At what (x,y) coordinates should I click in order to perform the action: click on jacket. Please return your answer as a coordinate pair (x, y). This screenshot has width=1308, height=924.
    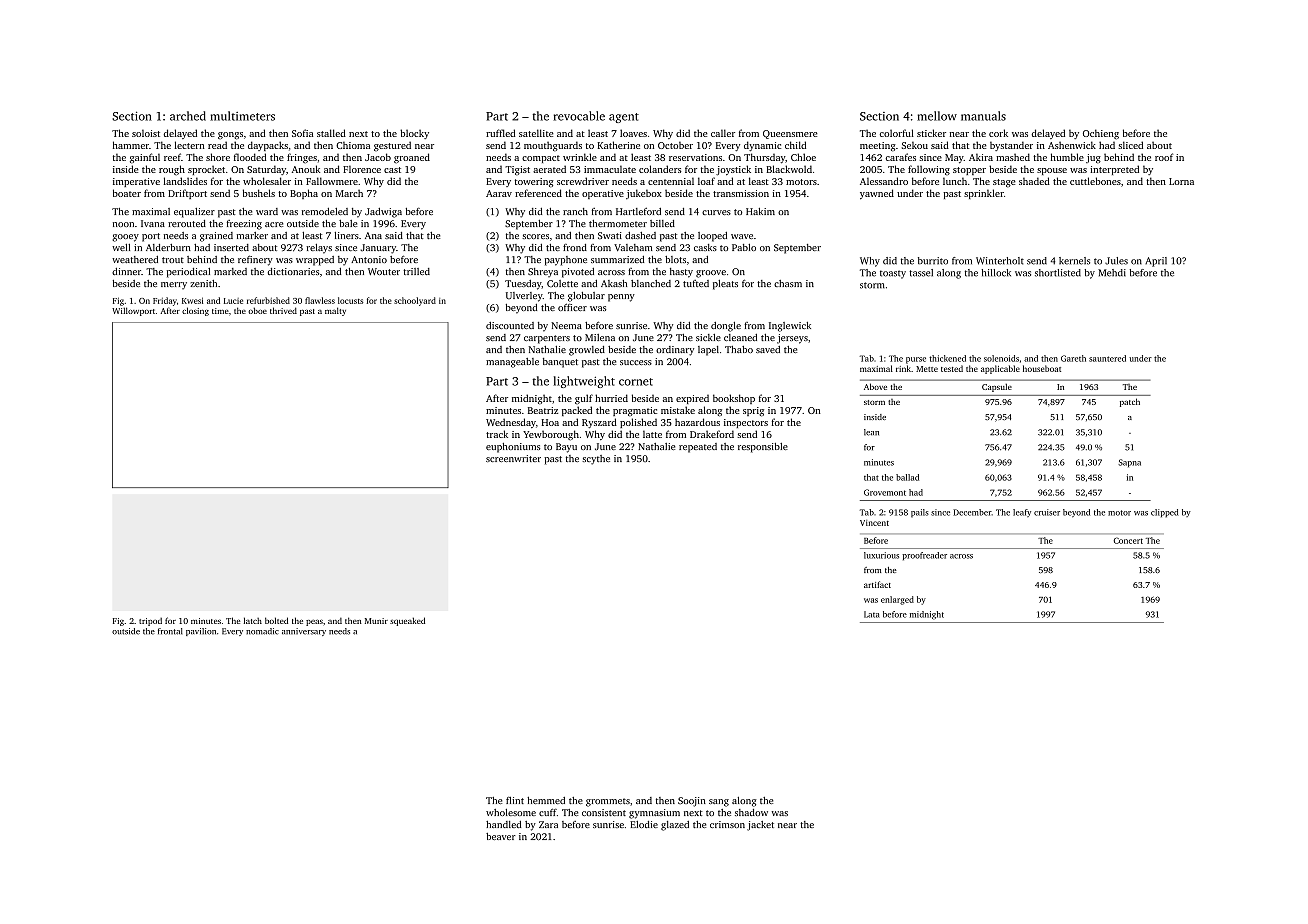
    Looking at the image, I should click on (760, 826).
